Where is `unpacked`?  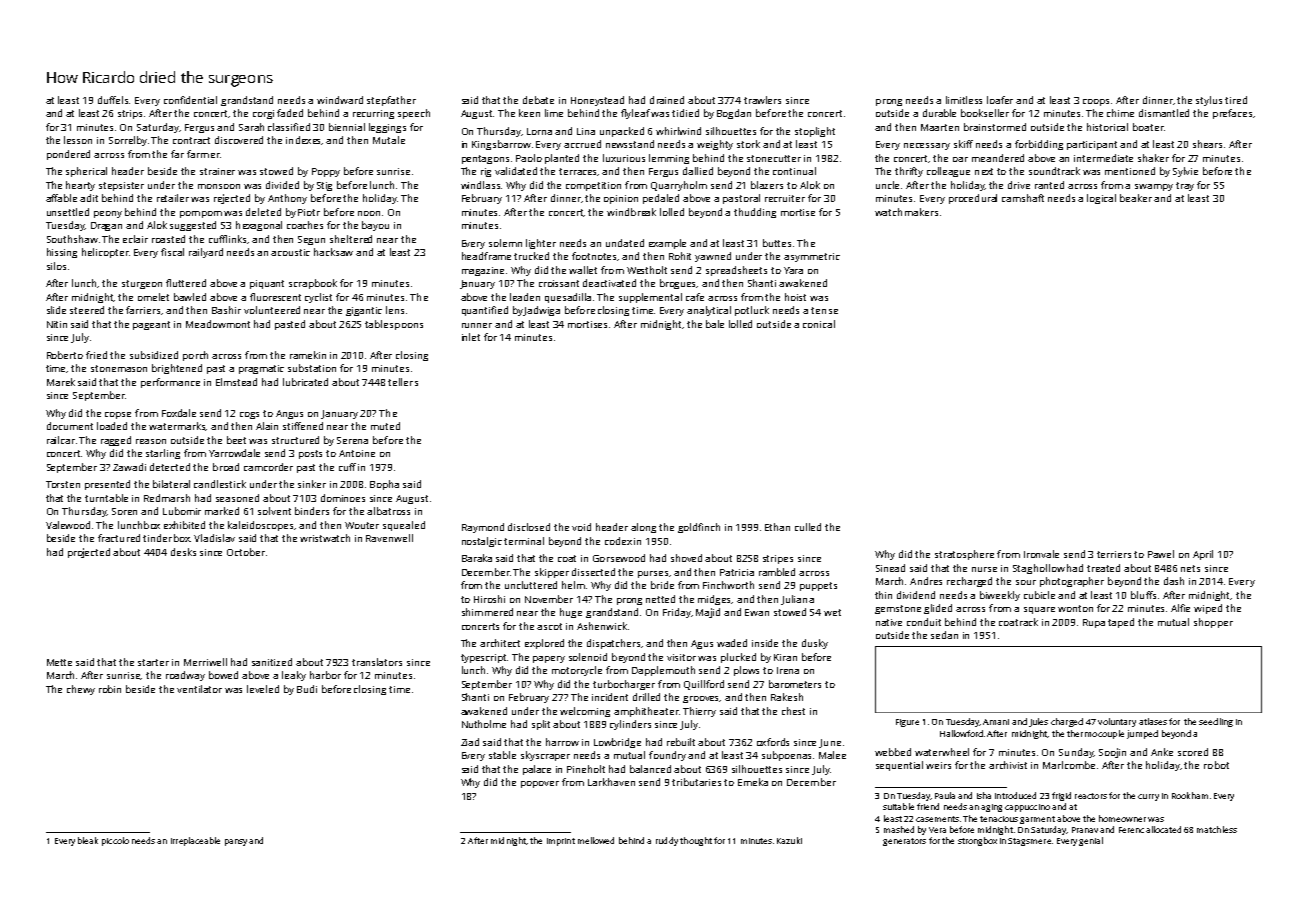
unpacked is located at coordinates (622, 132).
